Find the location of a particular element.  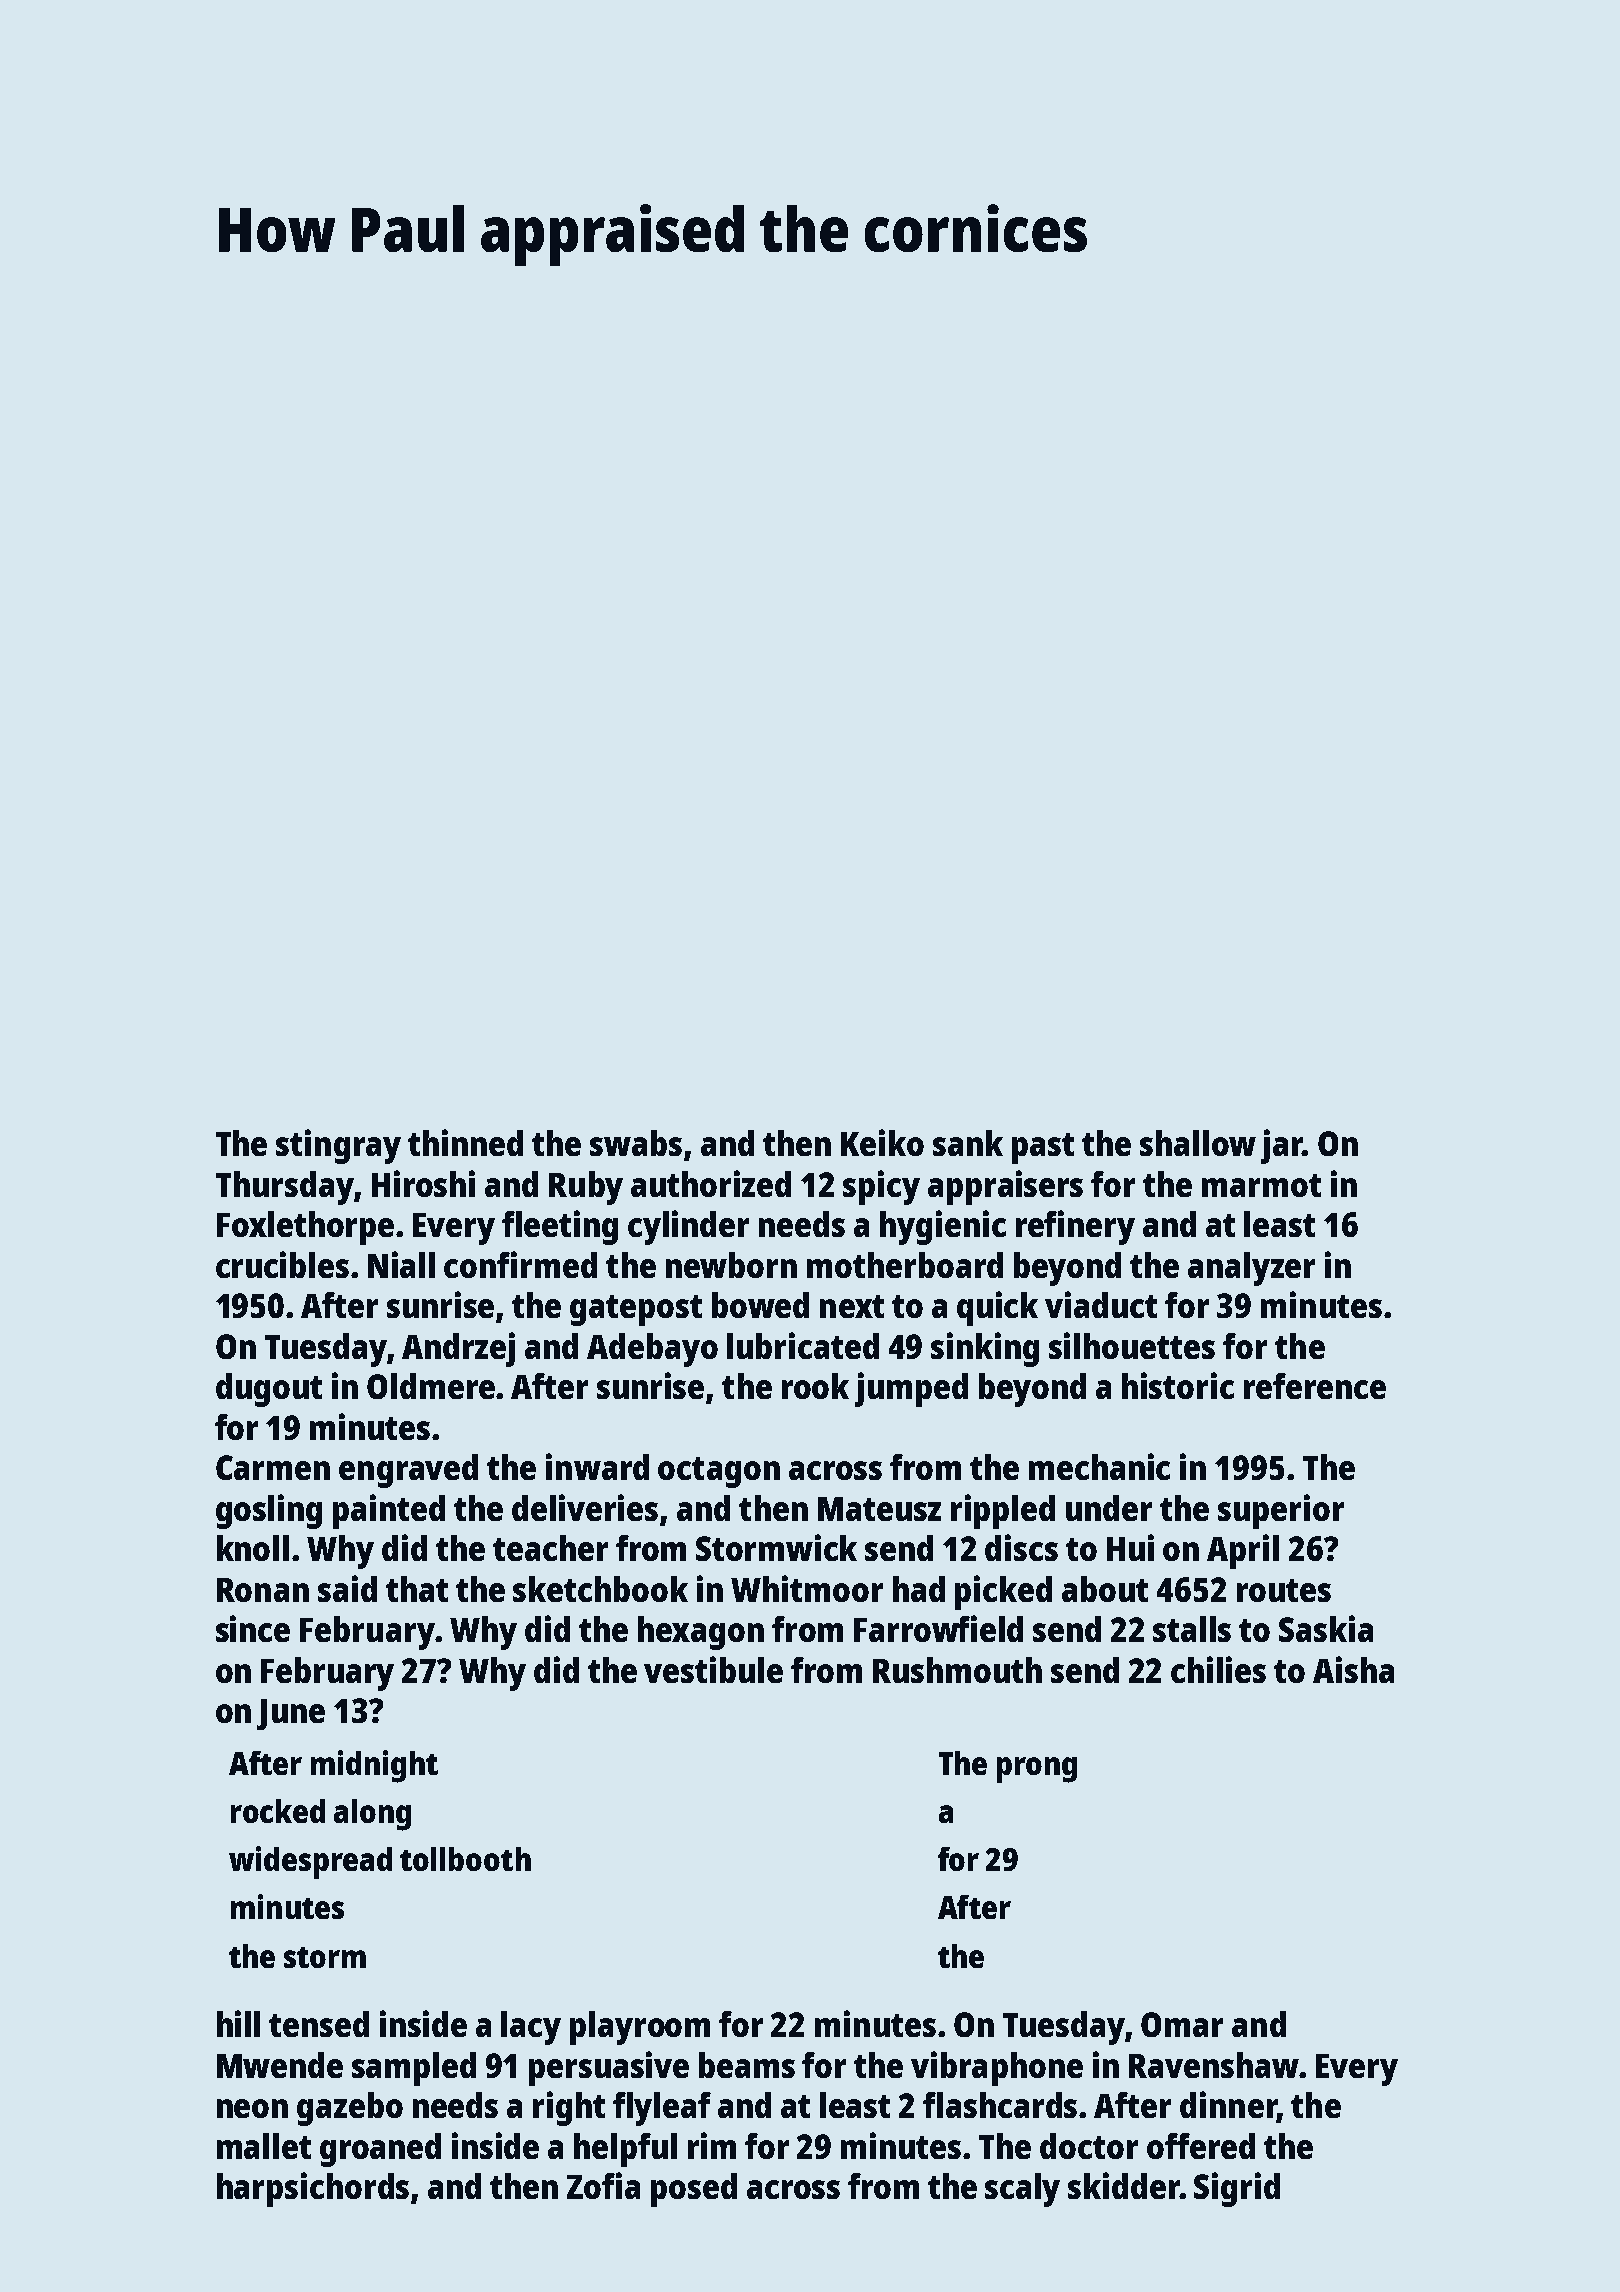

lacy is located at coordinates (531, 2028).
